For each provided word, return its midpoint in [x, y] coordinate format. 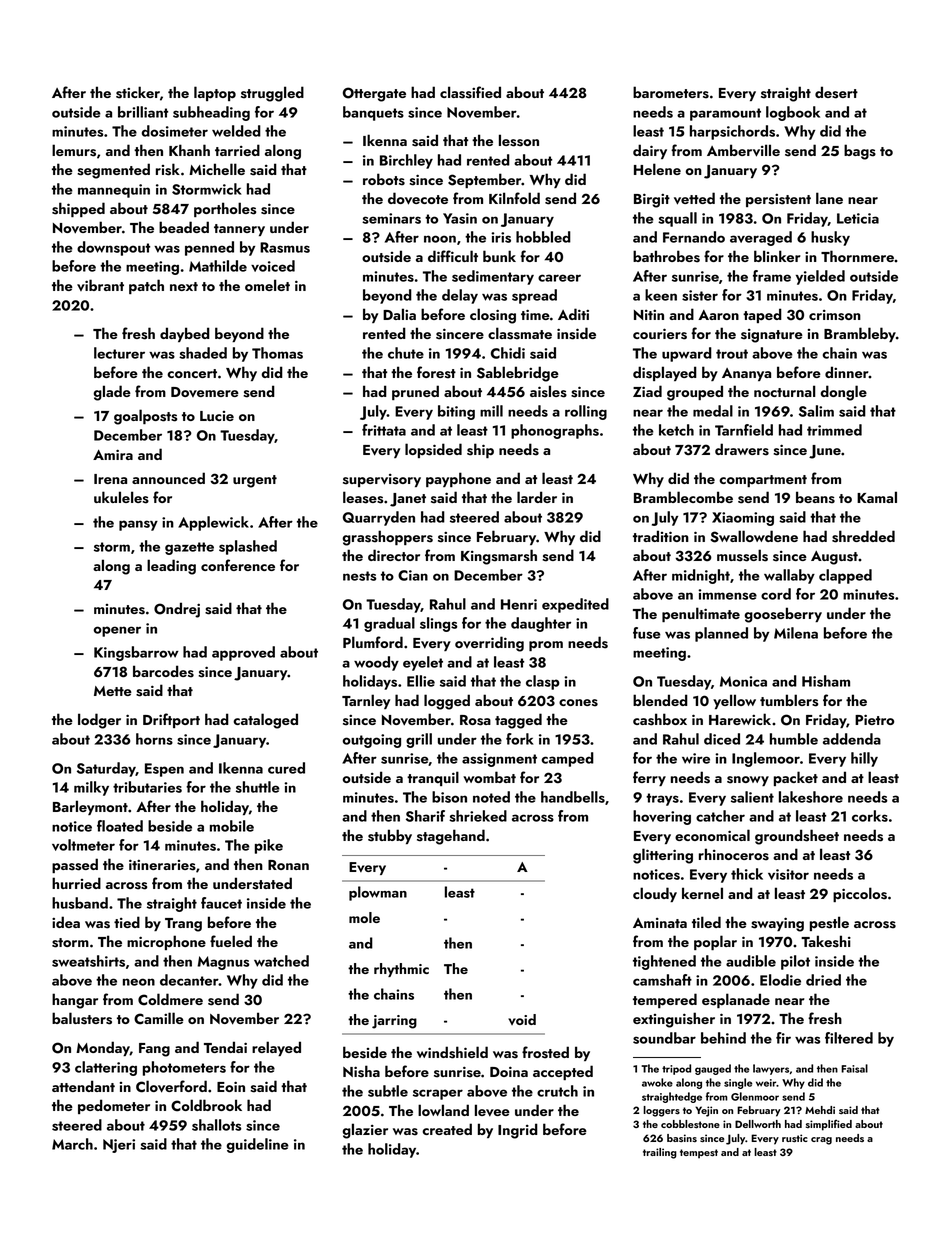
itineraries [162, 865]
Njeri [119, 1146]
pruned [415, 392]
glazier [365, 1131]
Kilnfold [514, 198]
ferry [649, 778]
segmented [113, 171]
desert [836, 92]
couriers [660, 334]
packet [796, 778]
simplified [829, 1125]
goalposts [145, 417]
